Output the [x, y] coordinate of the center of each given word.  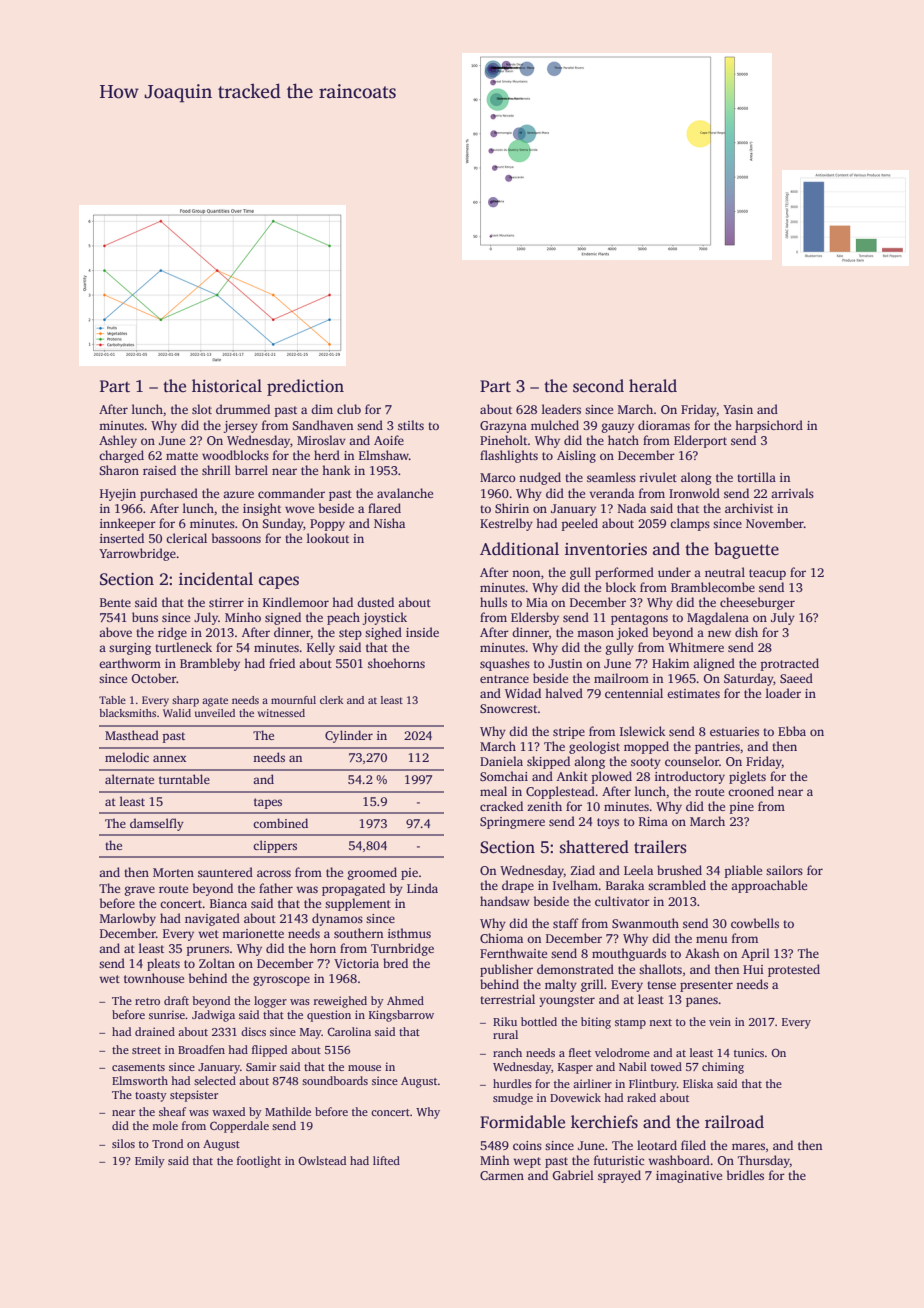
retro [147, 1001]
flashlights [509, 456]
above [115, 632]
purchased [169, 494]
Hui [753, 969]
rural [505, 1034]
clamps [690, 524]
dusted [375, 602]
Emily [150, 1162]
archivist [749, 508]
